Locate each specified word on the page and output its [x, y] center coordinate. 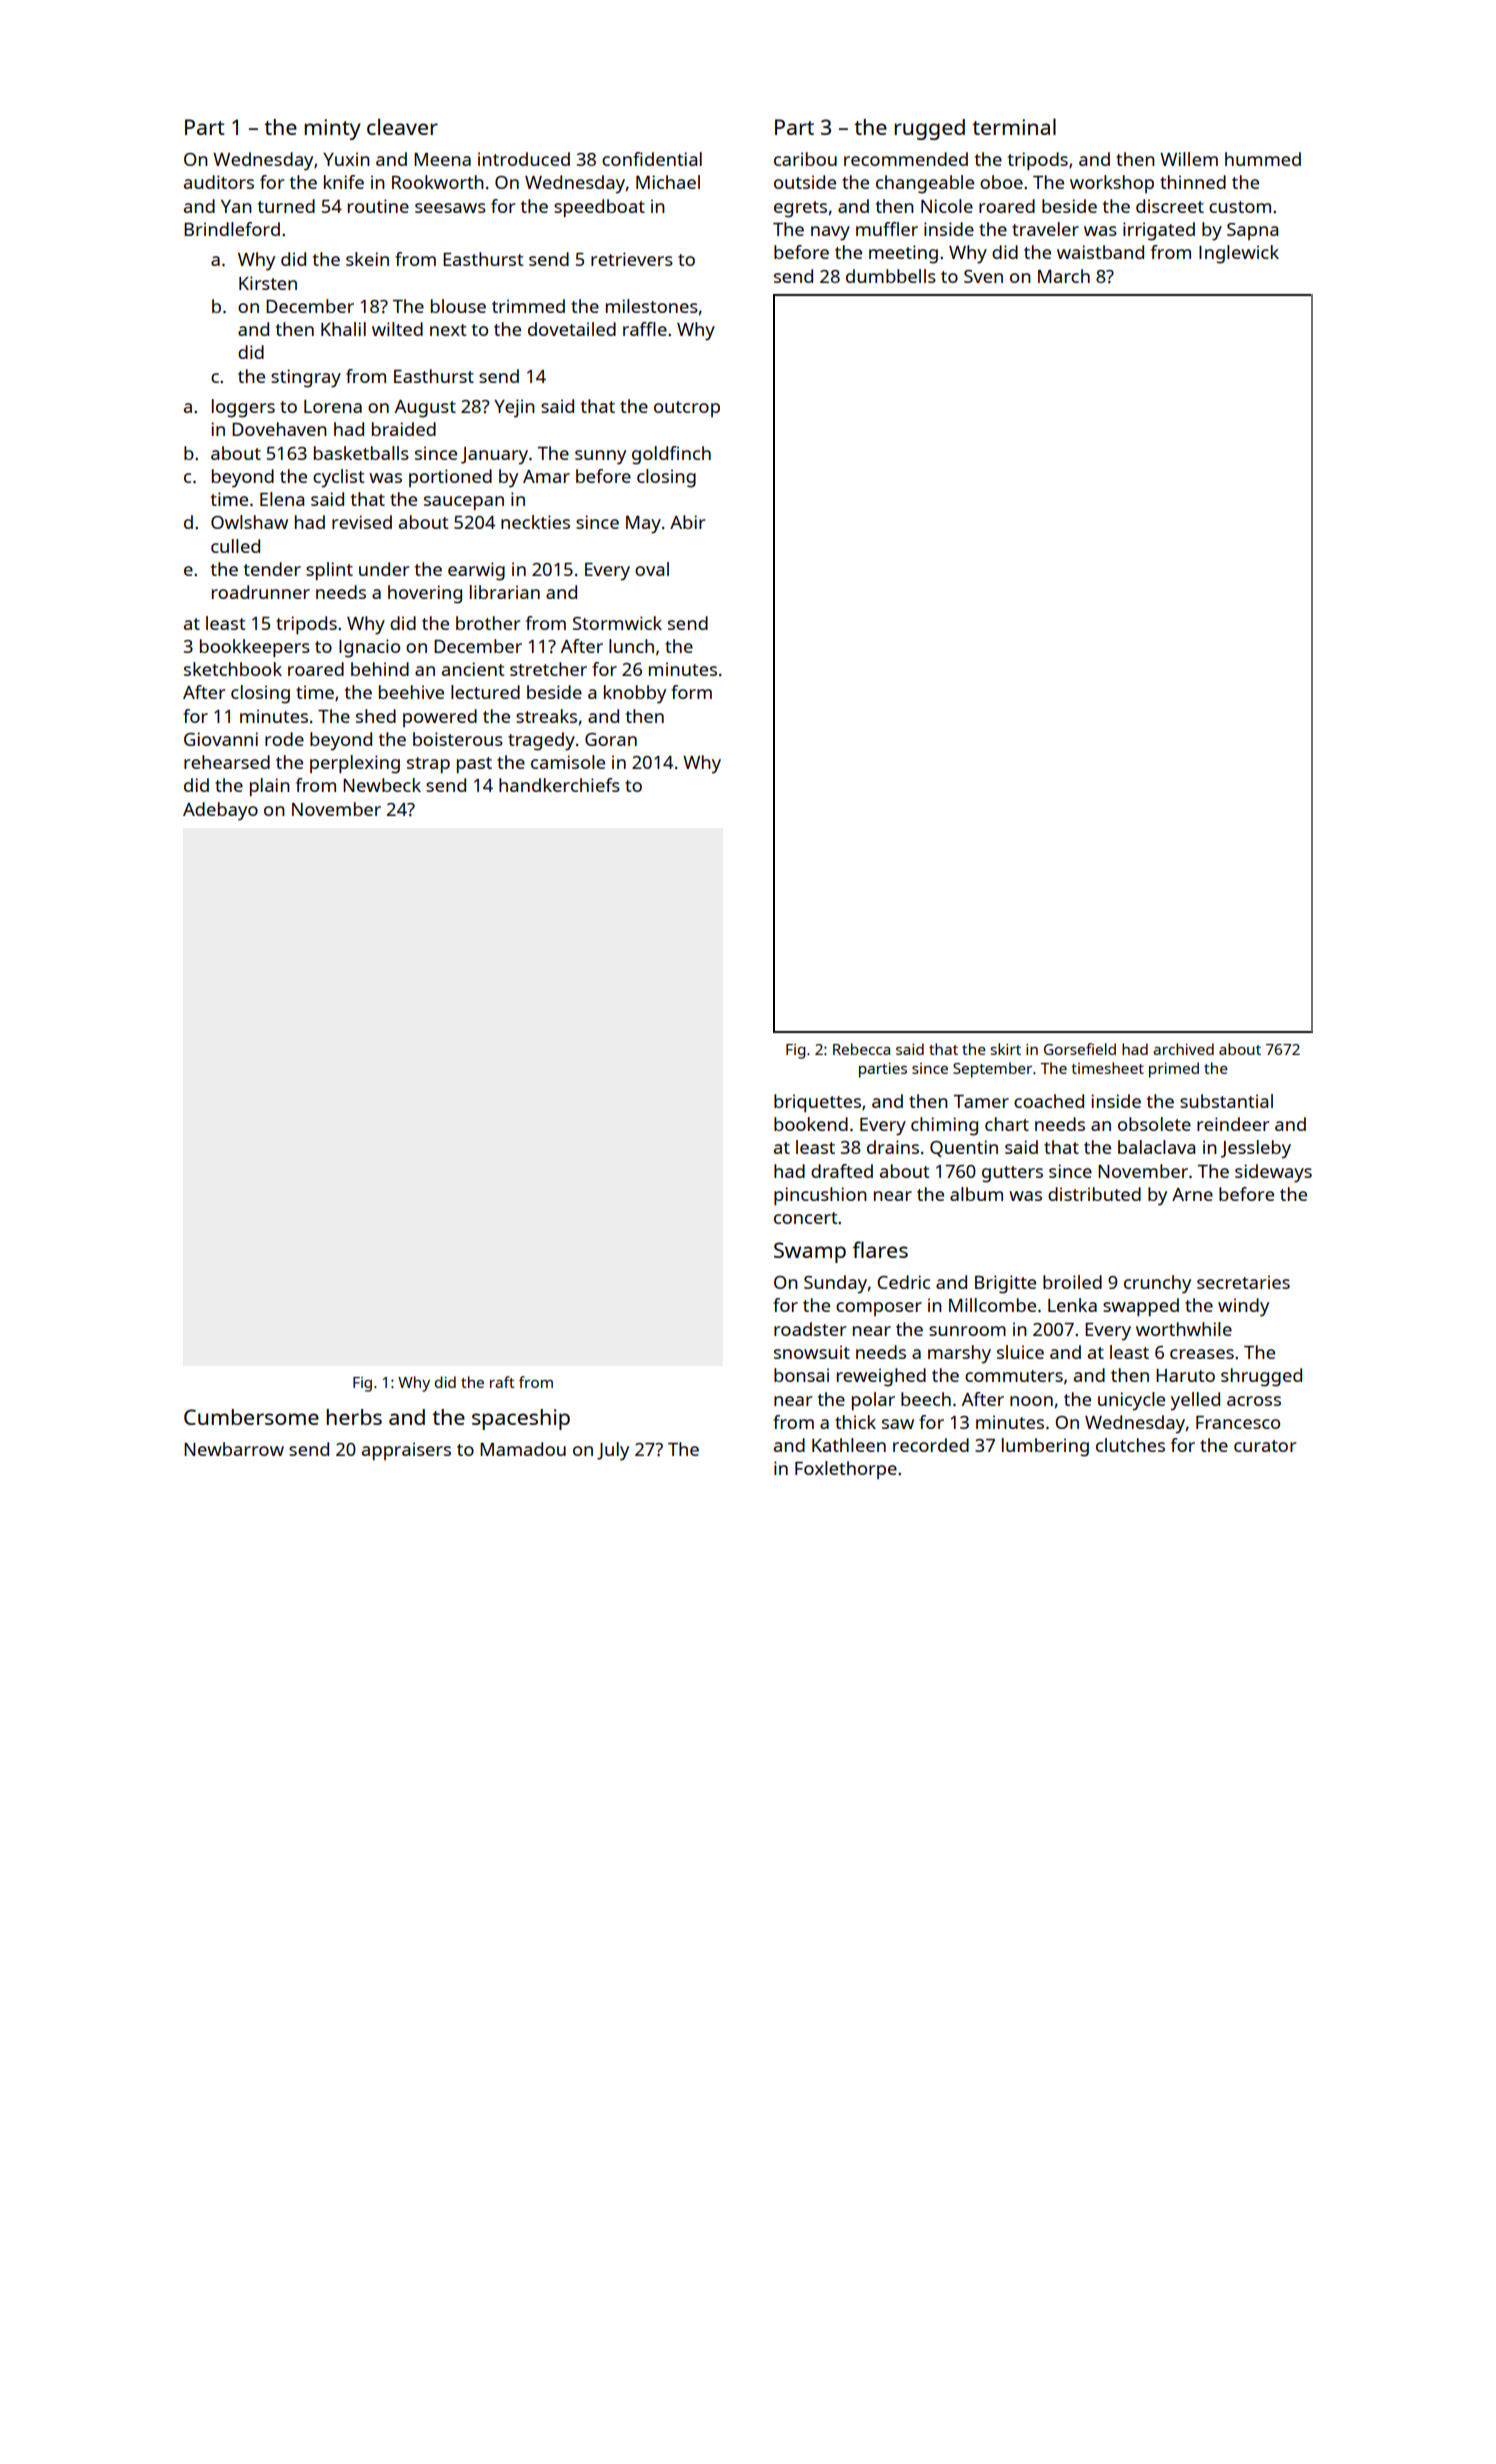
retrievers [632, 259]
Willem [1189, 159]
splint [329, 571]
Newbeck [382, 785]
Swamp [810, 1252]
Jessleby [1256, 1149]
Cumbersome [251, 1417]
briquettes [817, 1103]
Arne [1192, 1194]
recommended [906, 159]
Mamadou [523, 1449]
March [1064, 276]
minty [332, 129]
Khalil [343, 329]
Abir [687, 522]
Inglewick [1239, 254]
